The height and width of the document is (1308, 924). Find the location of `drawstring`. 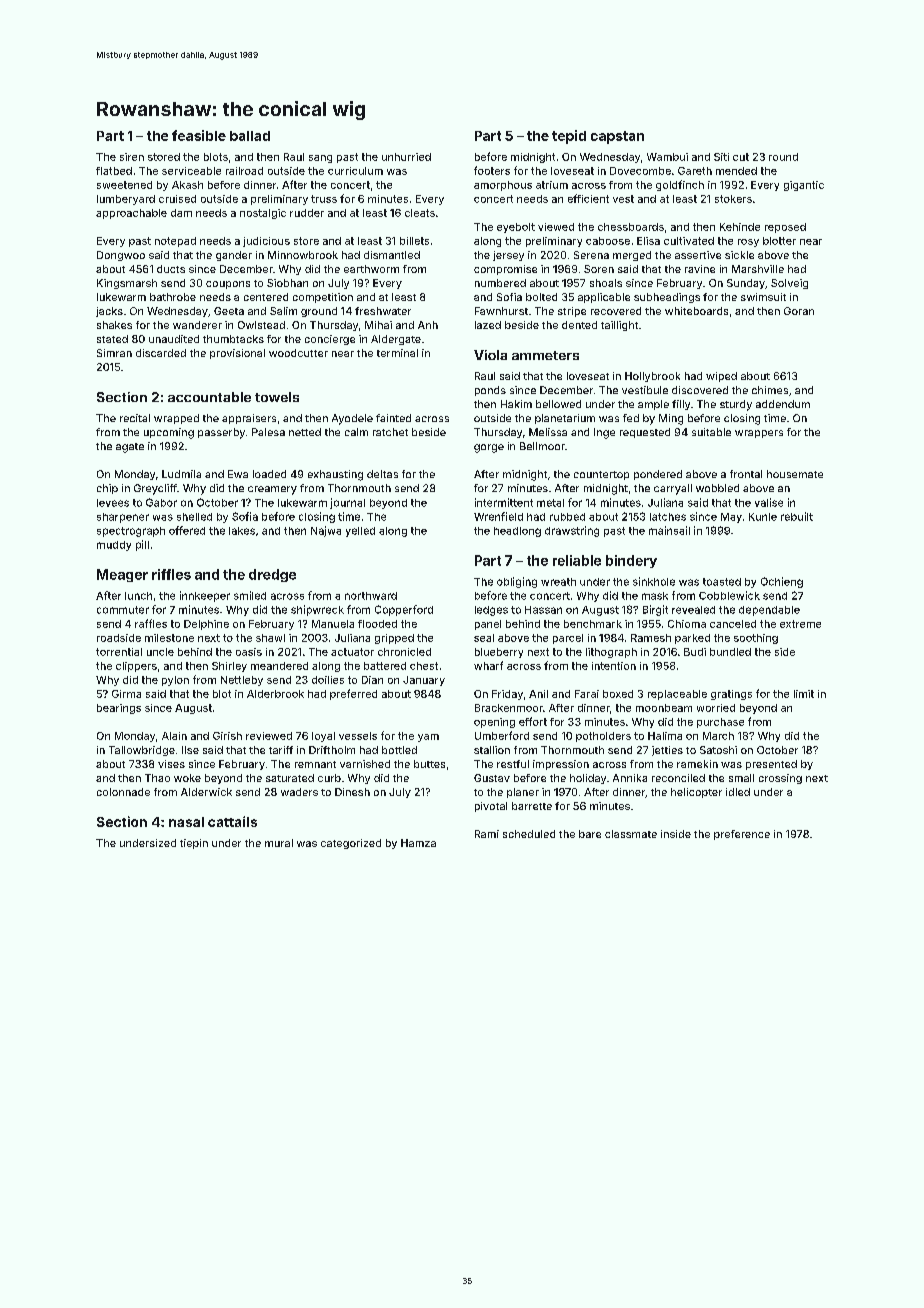

drawstring is located at coordinates (572, 531).
